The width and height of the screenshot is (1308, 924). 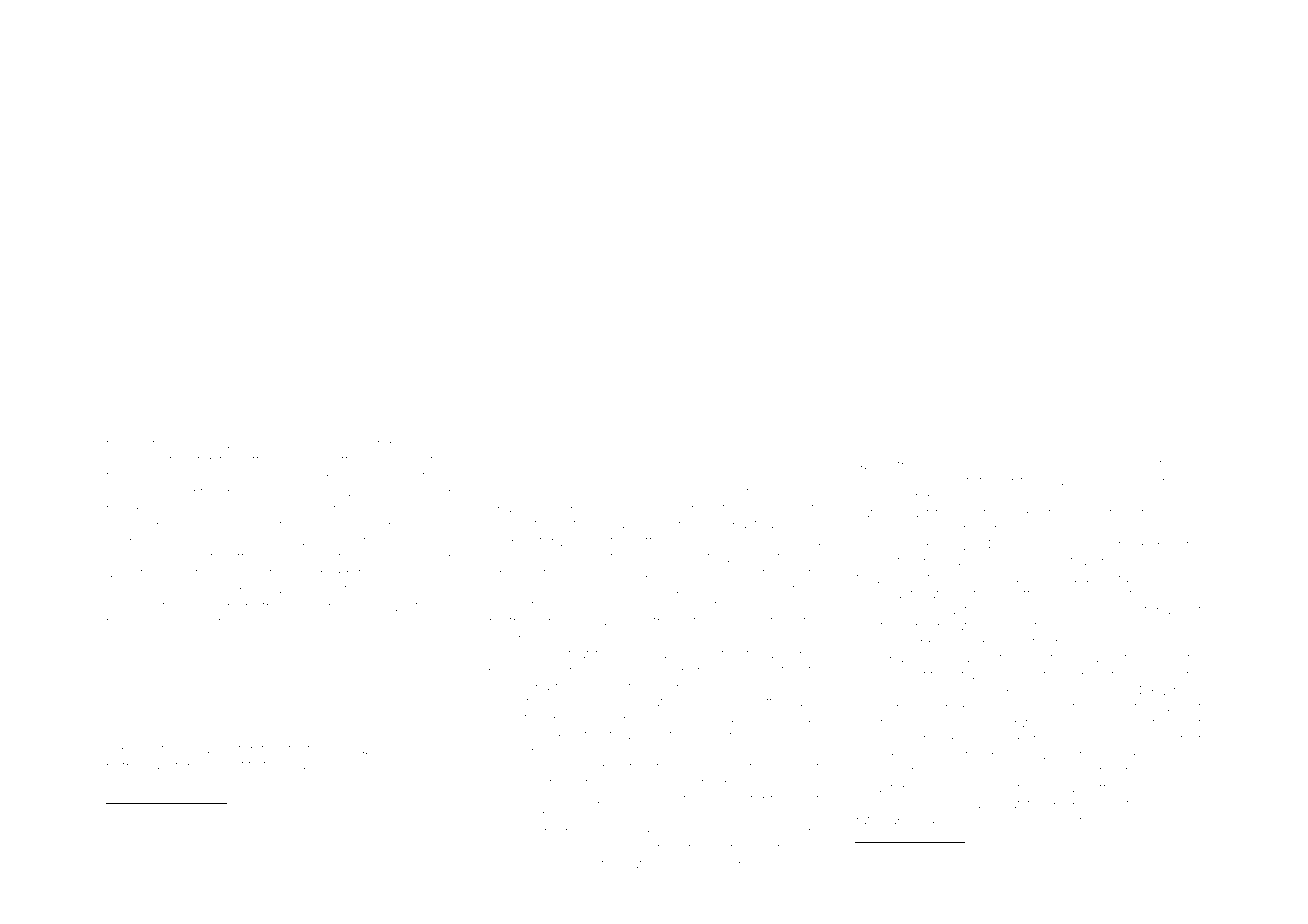 What do you see at coordinates (397, 765) in the screenshot?
I see `Neil` at bounding box center [397, 765].
